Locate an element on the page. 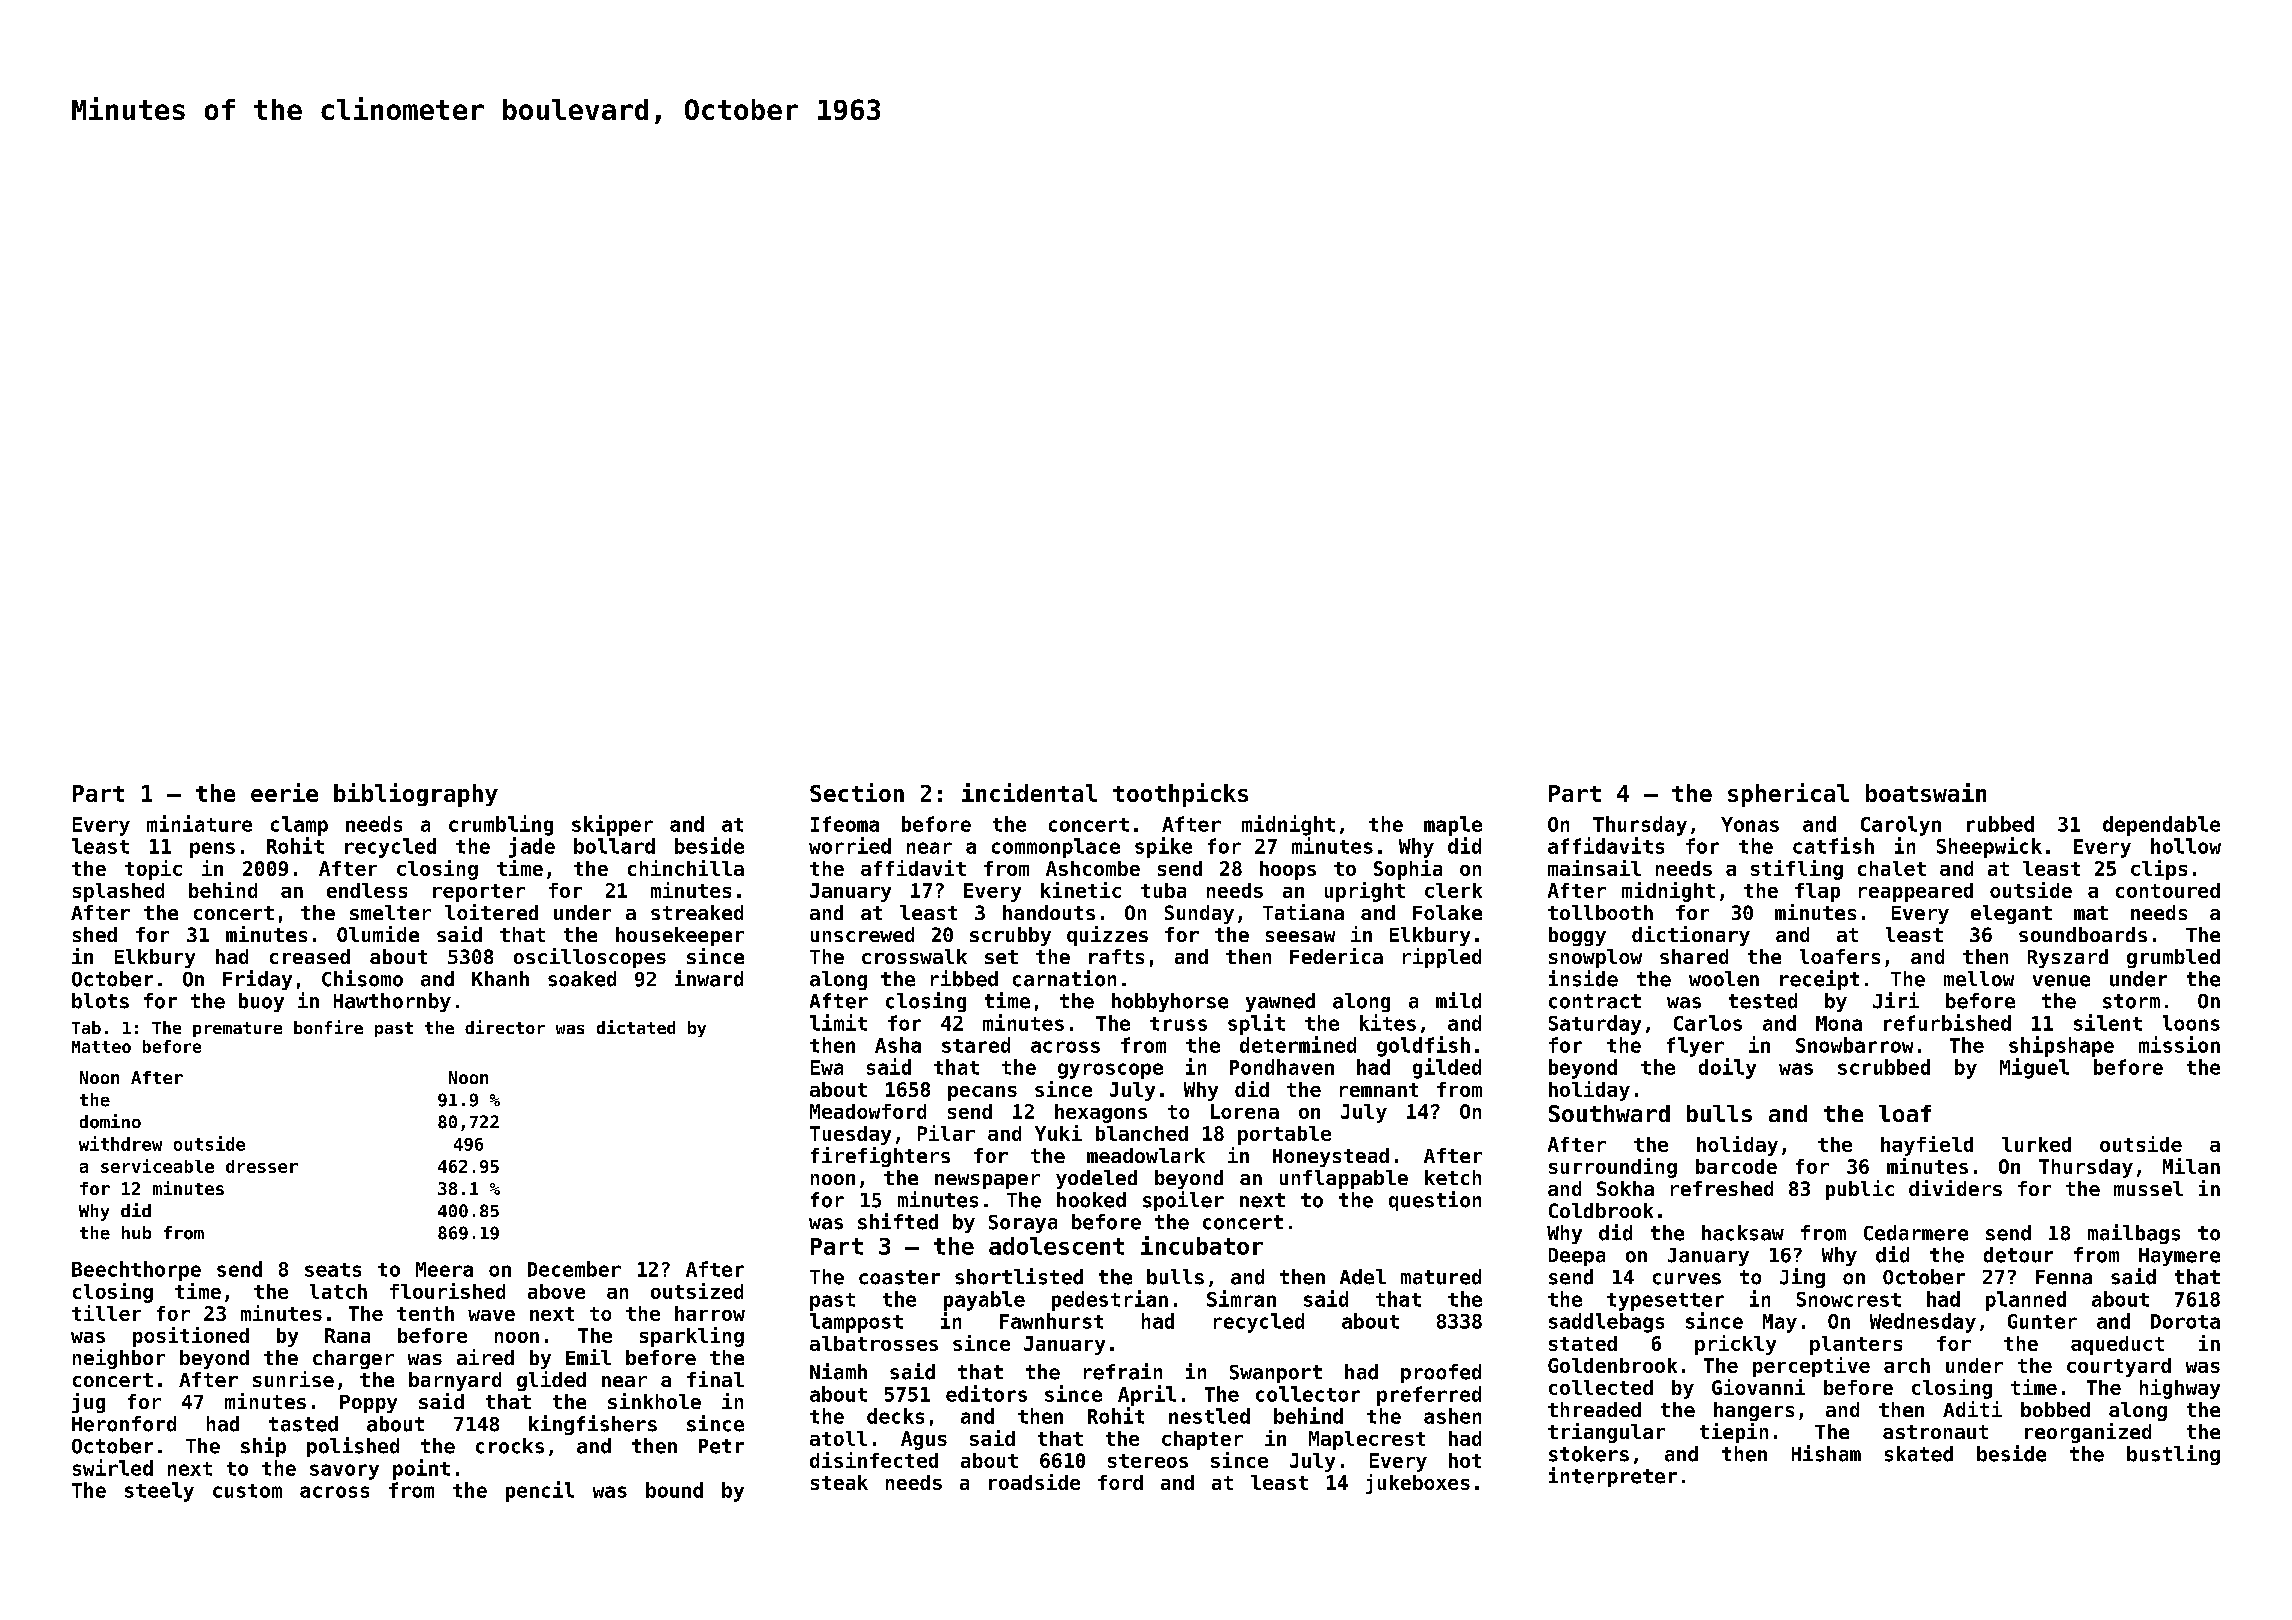  Khanh is located at coordinates (500, 979).
